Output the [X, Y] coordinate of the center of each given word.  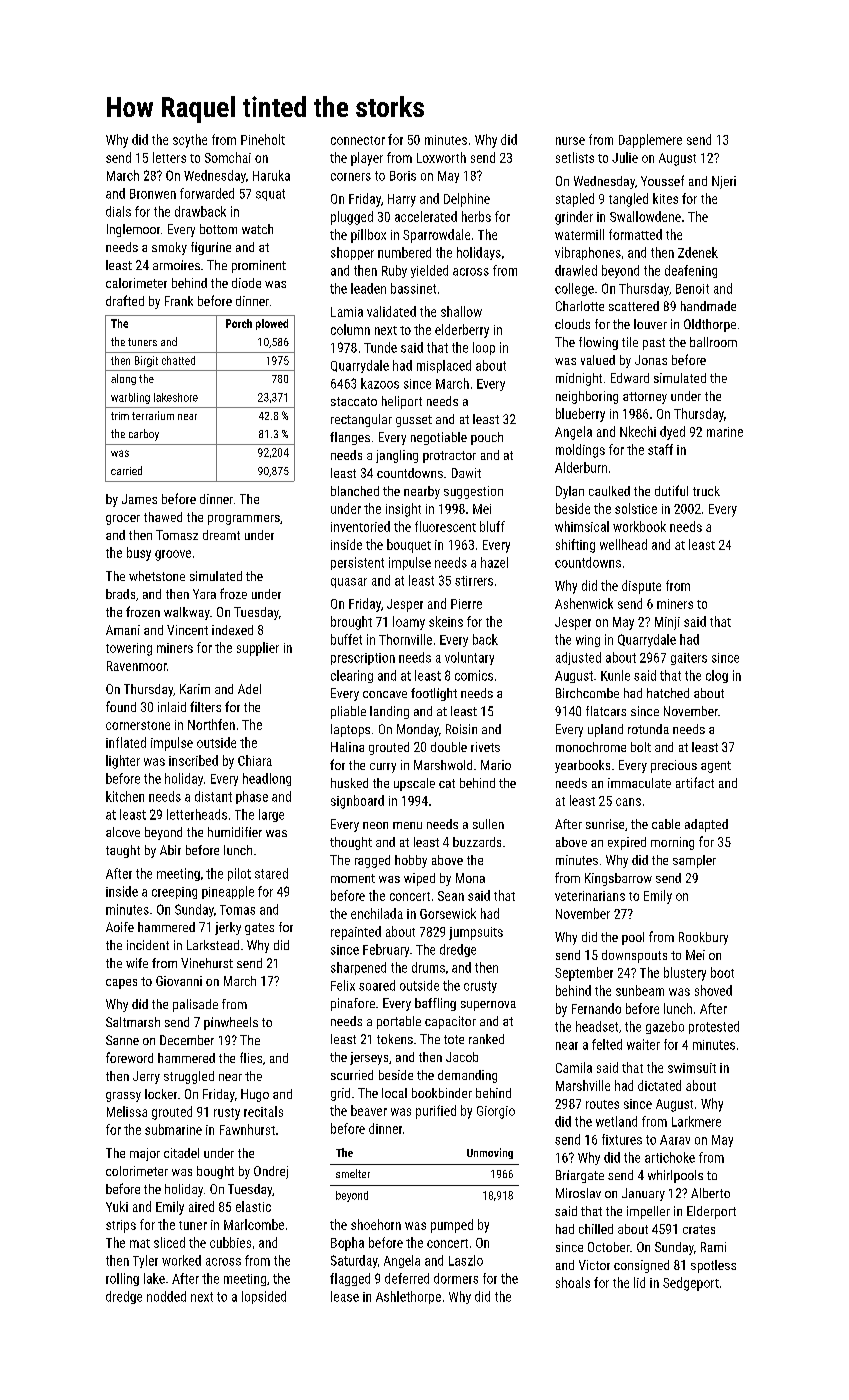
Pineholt [263, 139]
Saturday [354, 1261]
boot [722, 972]
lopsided [264, 1297]
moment [353, 878]
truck [706, 491]
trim [120, 416]
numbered [404, 252]
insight [403, 510]
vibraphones [588, 253]
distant [213, 796]
